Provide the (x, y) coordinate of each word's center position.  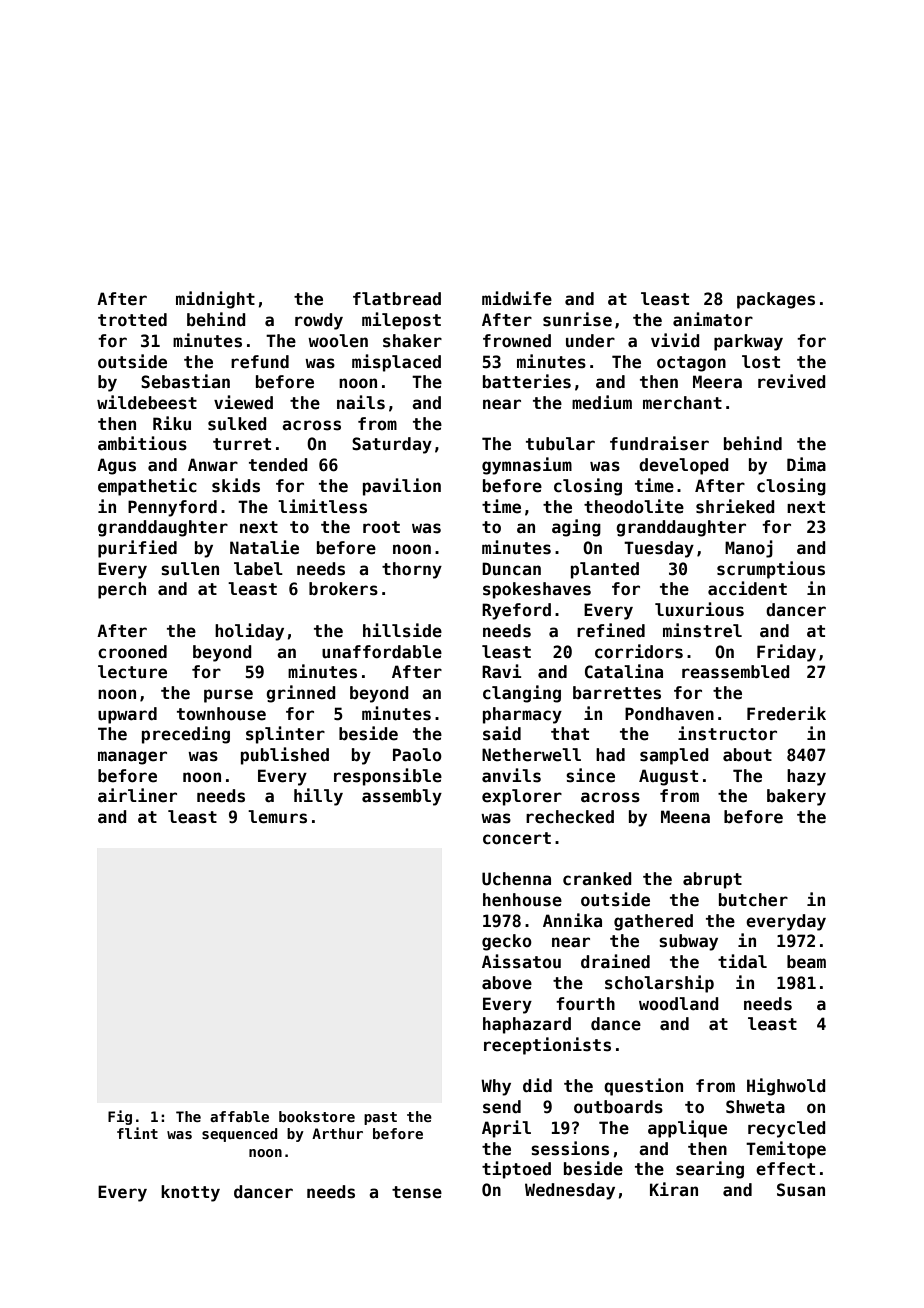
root (381, 527)
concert (517, 838)
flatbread (397, 299)
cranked (597, 879)
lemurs (277, 817)
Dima (806, 464)
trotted (132, 320)
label (258, 569)
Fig (120, 1117)
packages (776, 300)
